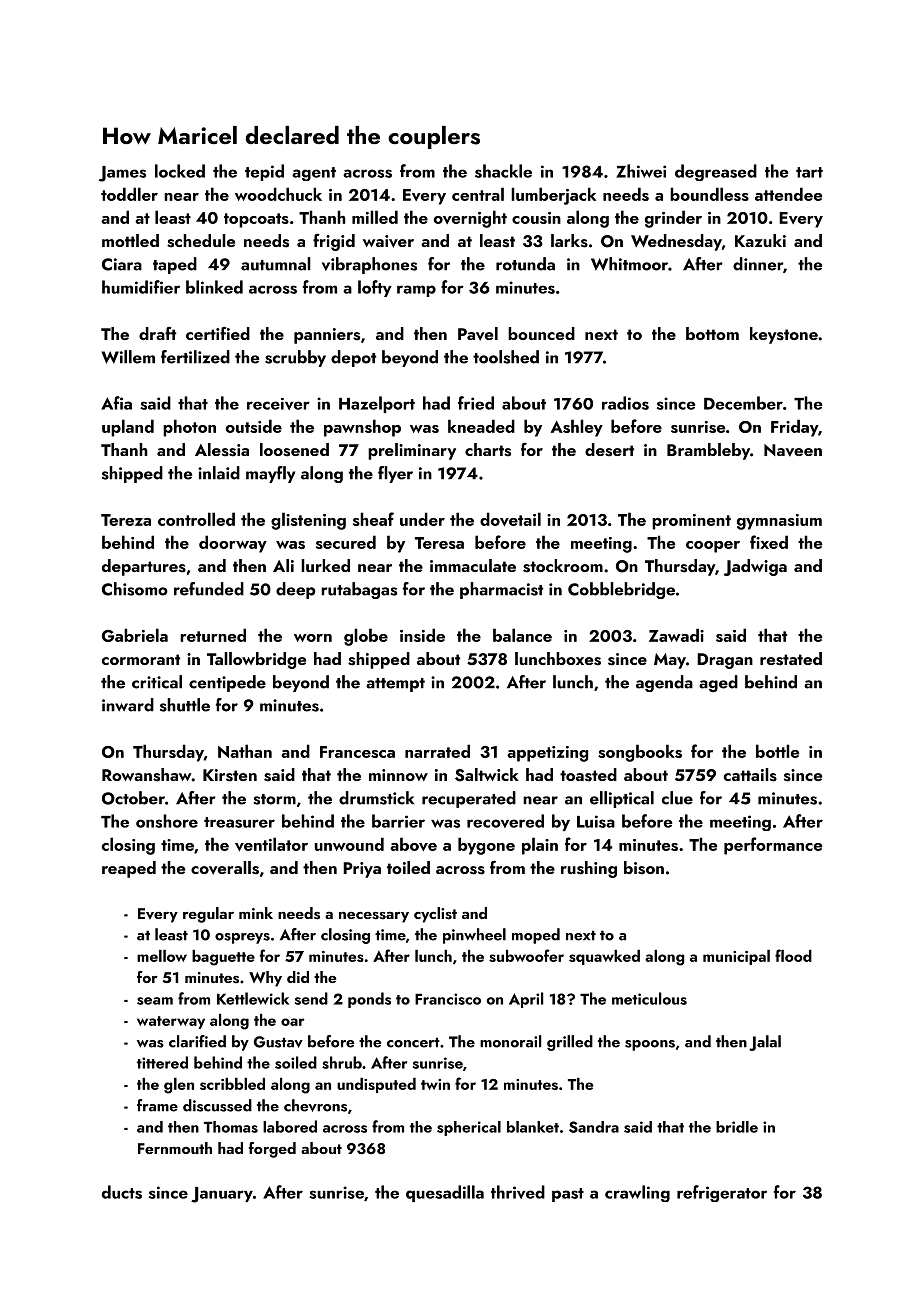  I want to click on ducts, so click(122, 1192).
